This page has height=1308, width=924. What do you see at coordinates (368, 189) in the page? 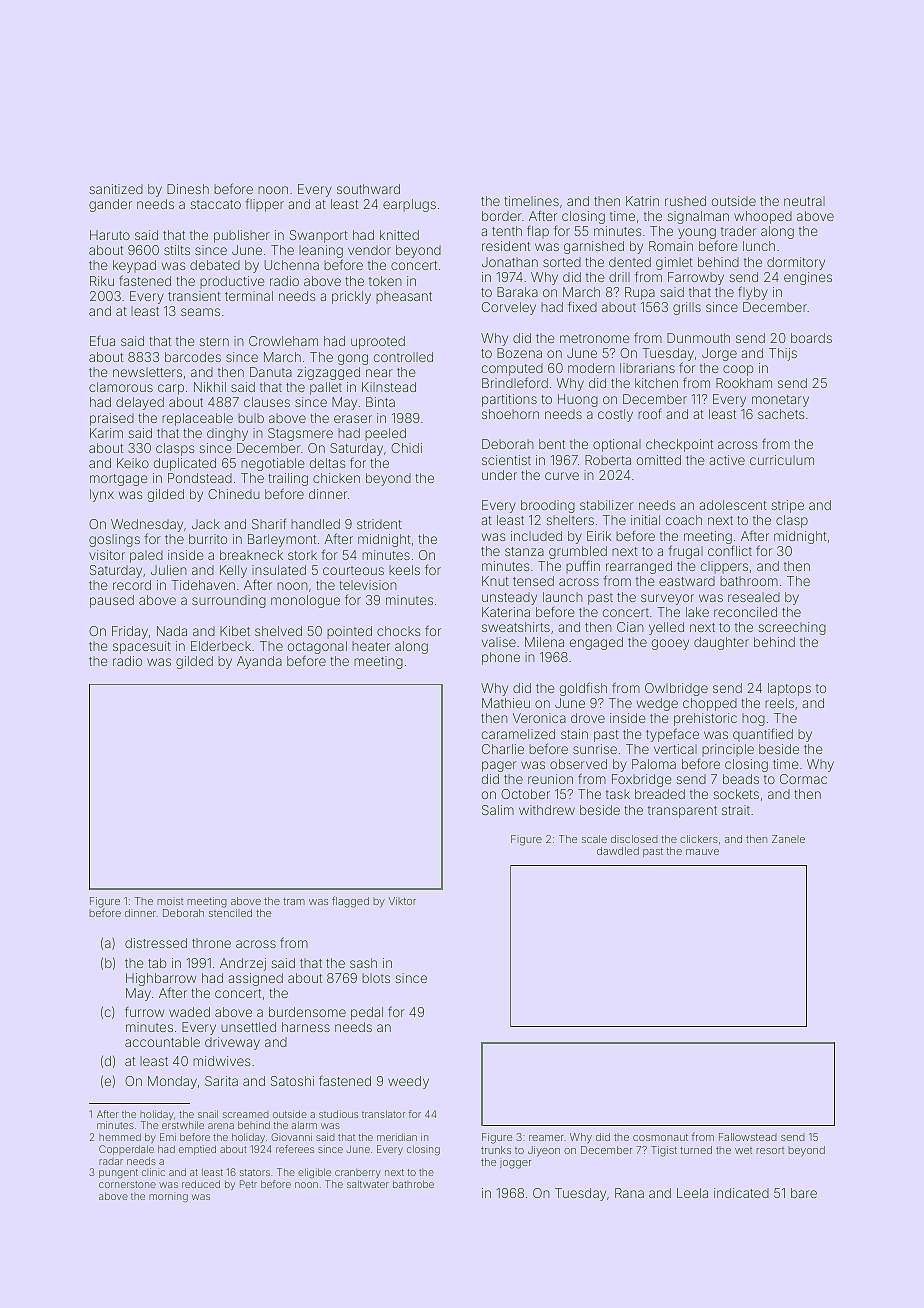
I see `southward` at bounding box center [368, 189].
